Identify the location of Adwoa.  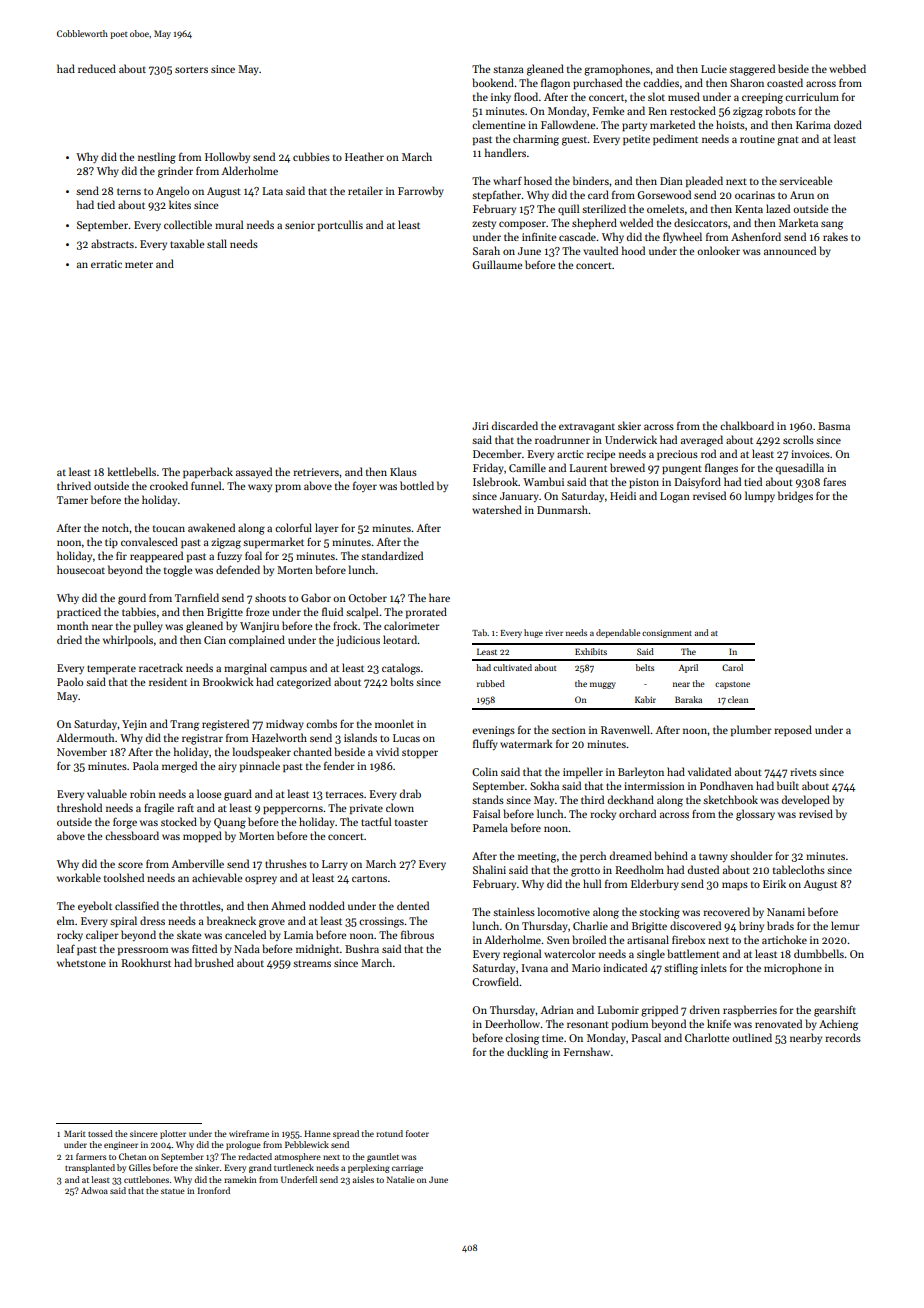
(94, 1190).
